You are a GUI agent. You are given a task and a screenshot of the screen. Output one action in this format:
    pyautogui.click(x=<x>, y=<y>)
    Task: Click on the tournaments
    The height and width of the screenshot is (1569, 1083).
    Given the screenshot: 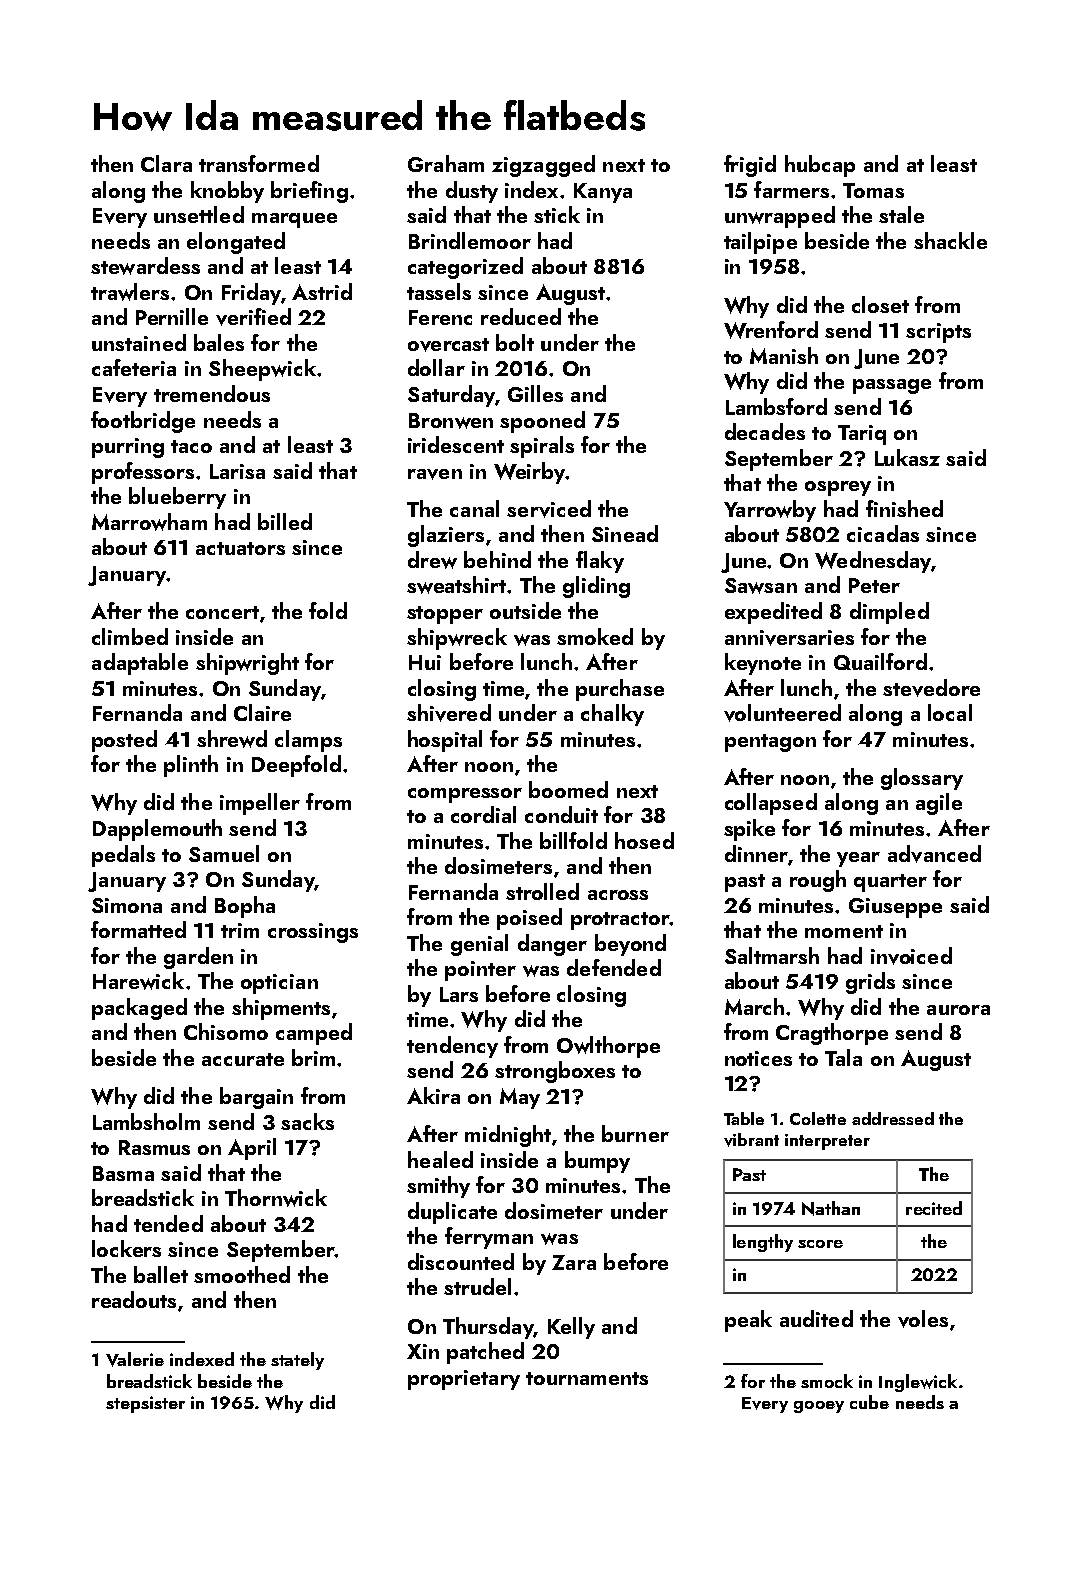 What is the action you would take?
    pyautogui.click(x=587, y=1378)
